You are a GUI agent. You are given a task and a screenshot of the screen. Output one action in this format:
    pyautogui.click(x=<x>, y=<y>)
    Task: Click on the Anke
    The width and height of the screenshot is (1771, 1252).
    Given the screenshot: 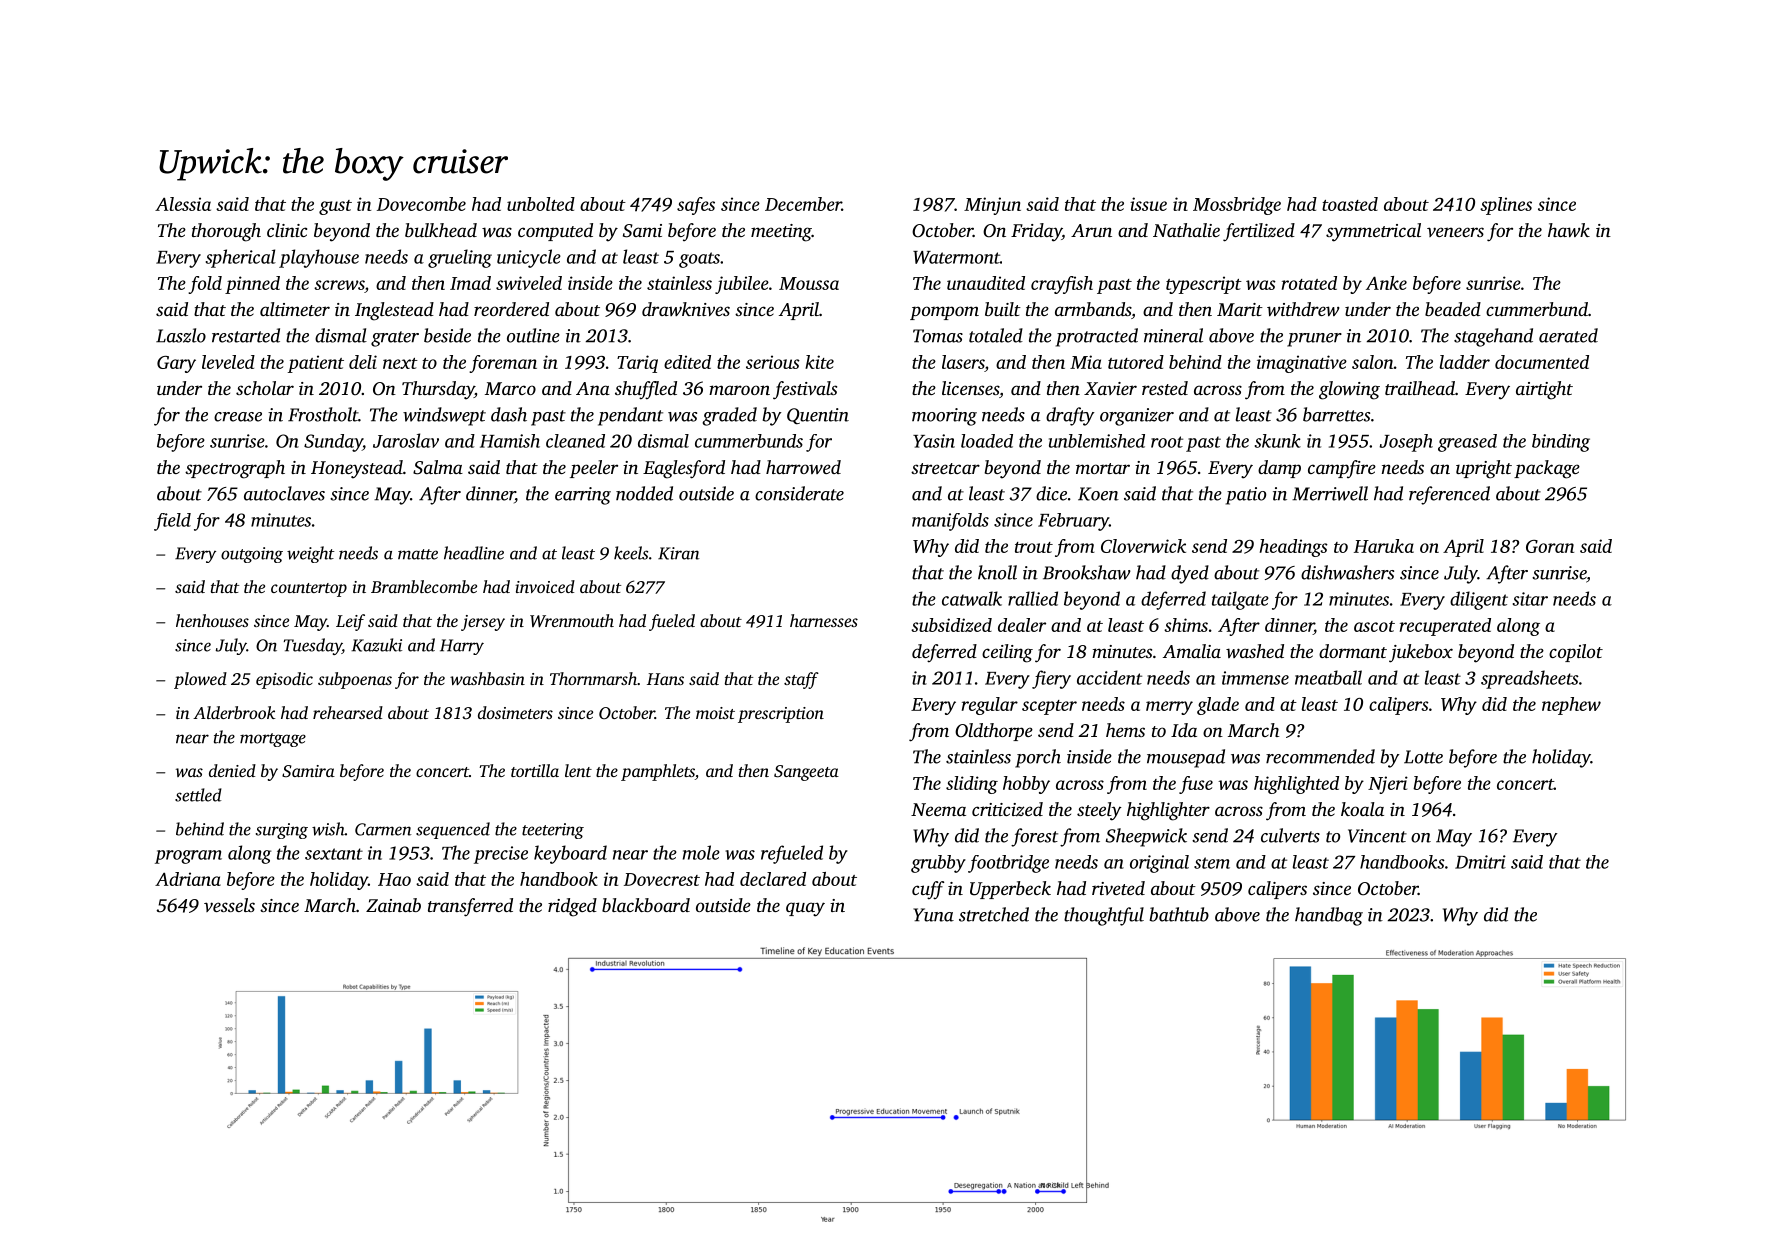 What is the action you would take?
    pyautogui.click(x=1386, y=283)
